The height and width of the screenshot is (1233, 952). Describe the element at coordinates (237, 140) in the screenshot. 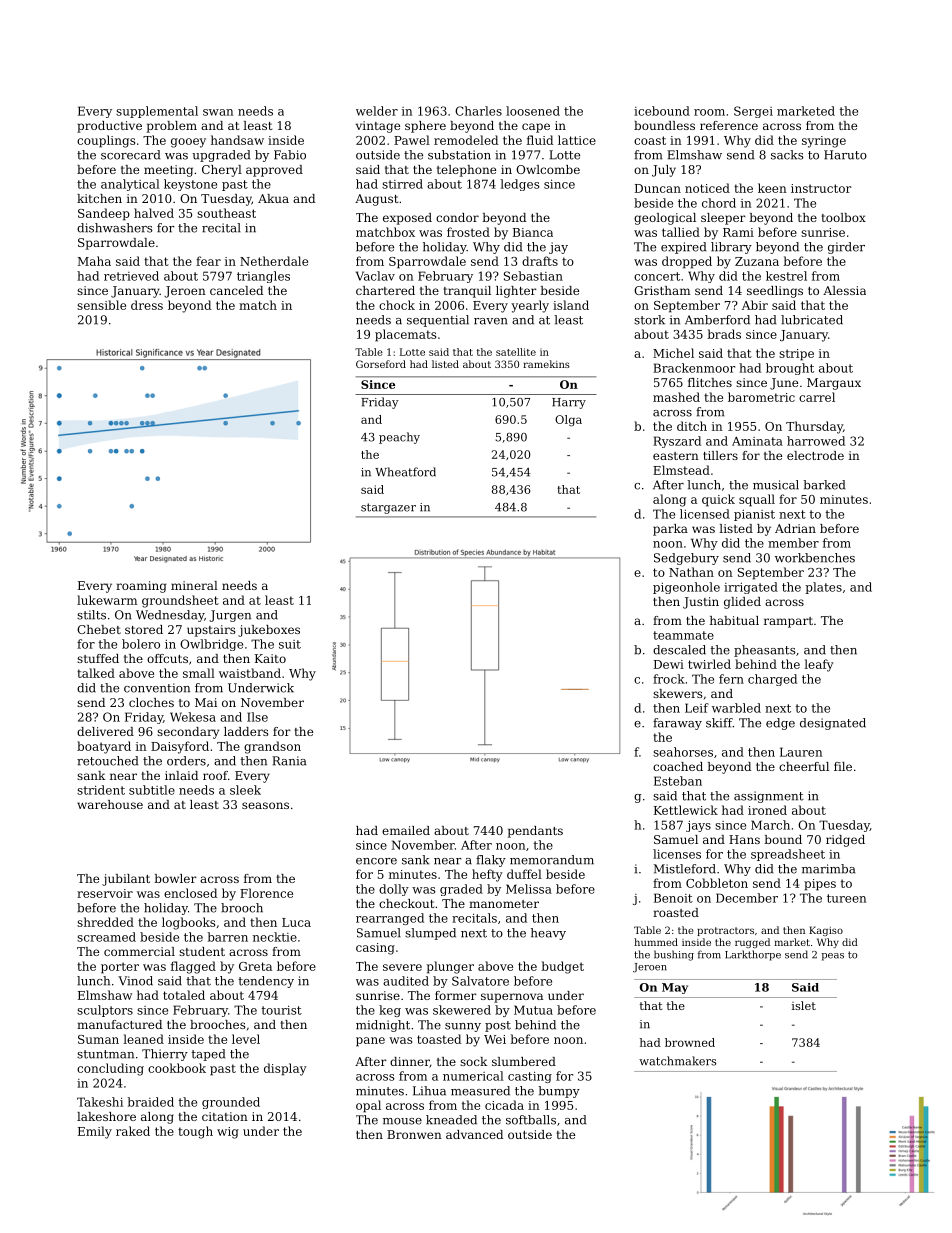

I see `handsaw` at that location.
